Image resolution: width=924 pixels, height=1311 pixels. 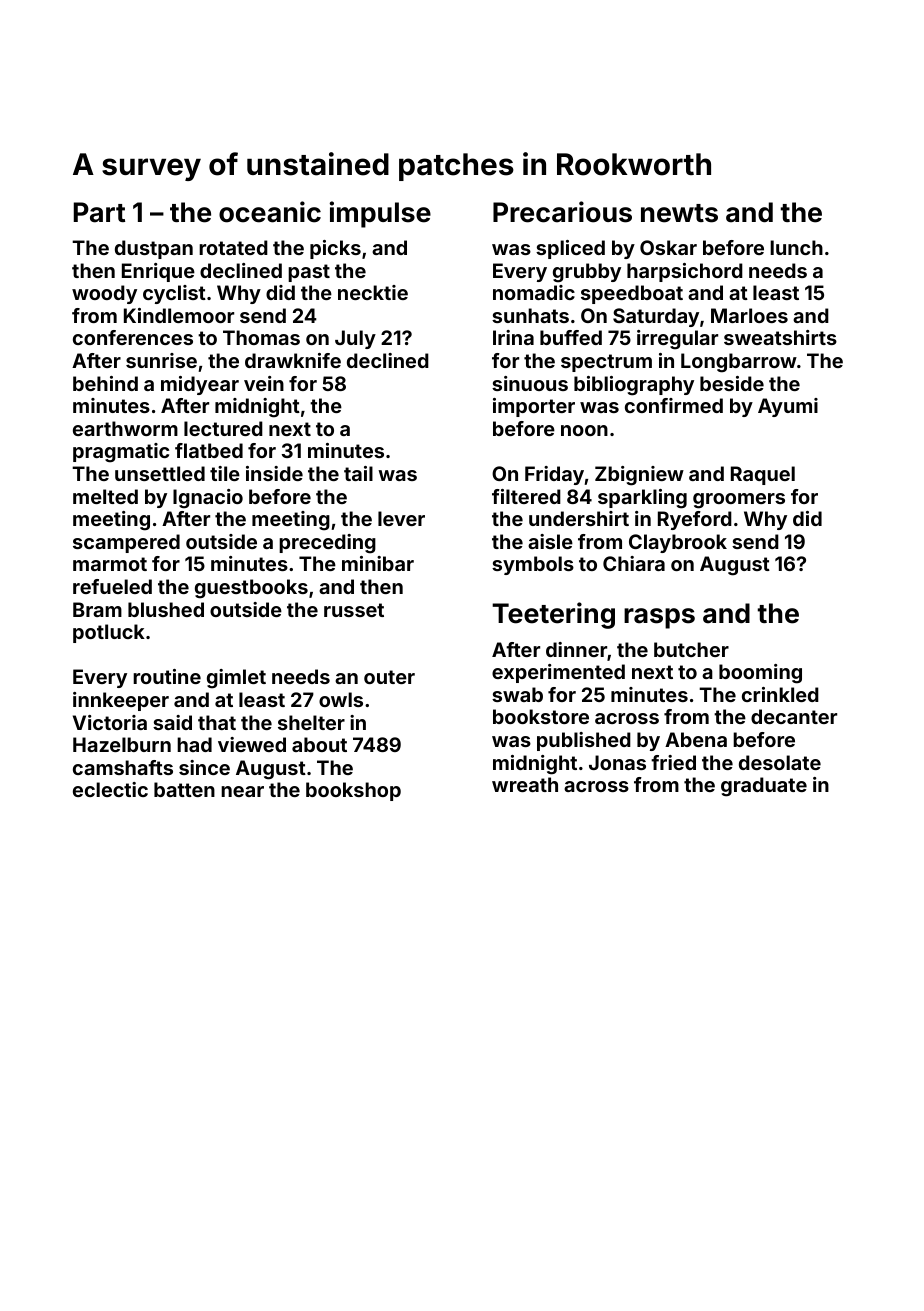 I want to click on impulse, so click(x=380, y=214).
